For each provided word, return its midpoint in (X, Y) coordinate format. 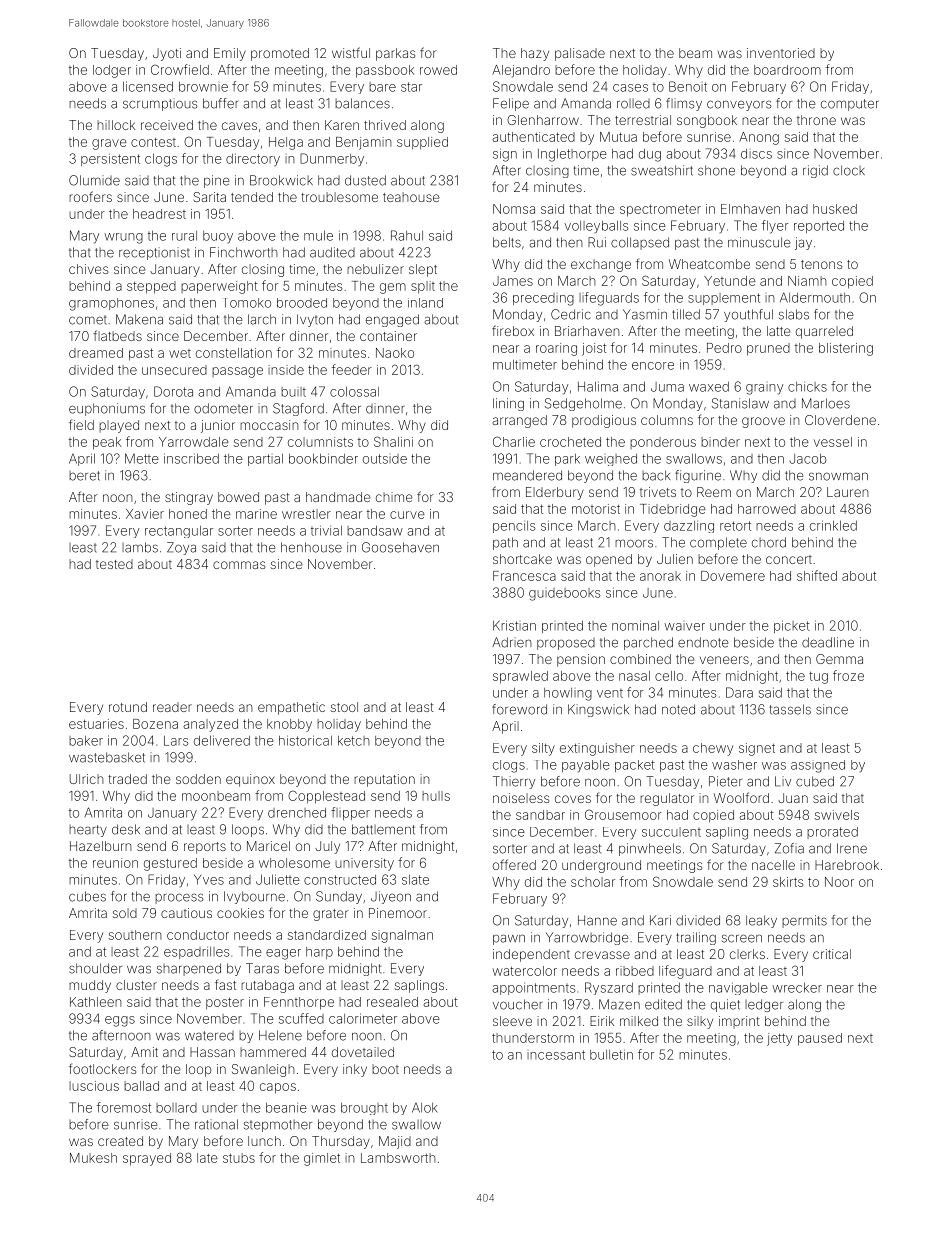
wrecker (797, 988)
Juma (667, 387)
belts (507, 242)
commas (239, 565)
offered (514, 864)
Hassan (212, 1052)
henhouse (311, 547)
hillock (116, 125)
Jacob (808, 459)
